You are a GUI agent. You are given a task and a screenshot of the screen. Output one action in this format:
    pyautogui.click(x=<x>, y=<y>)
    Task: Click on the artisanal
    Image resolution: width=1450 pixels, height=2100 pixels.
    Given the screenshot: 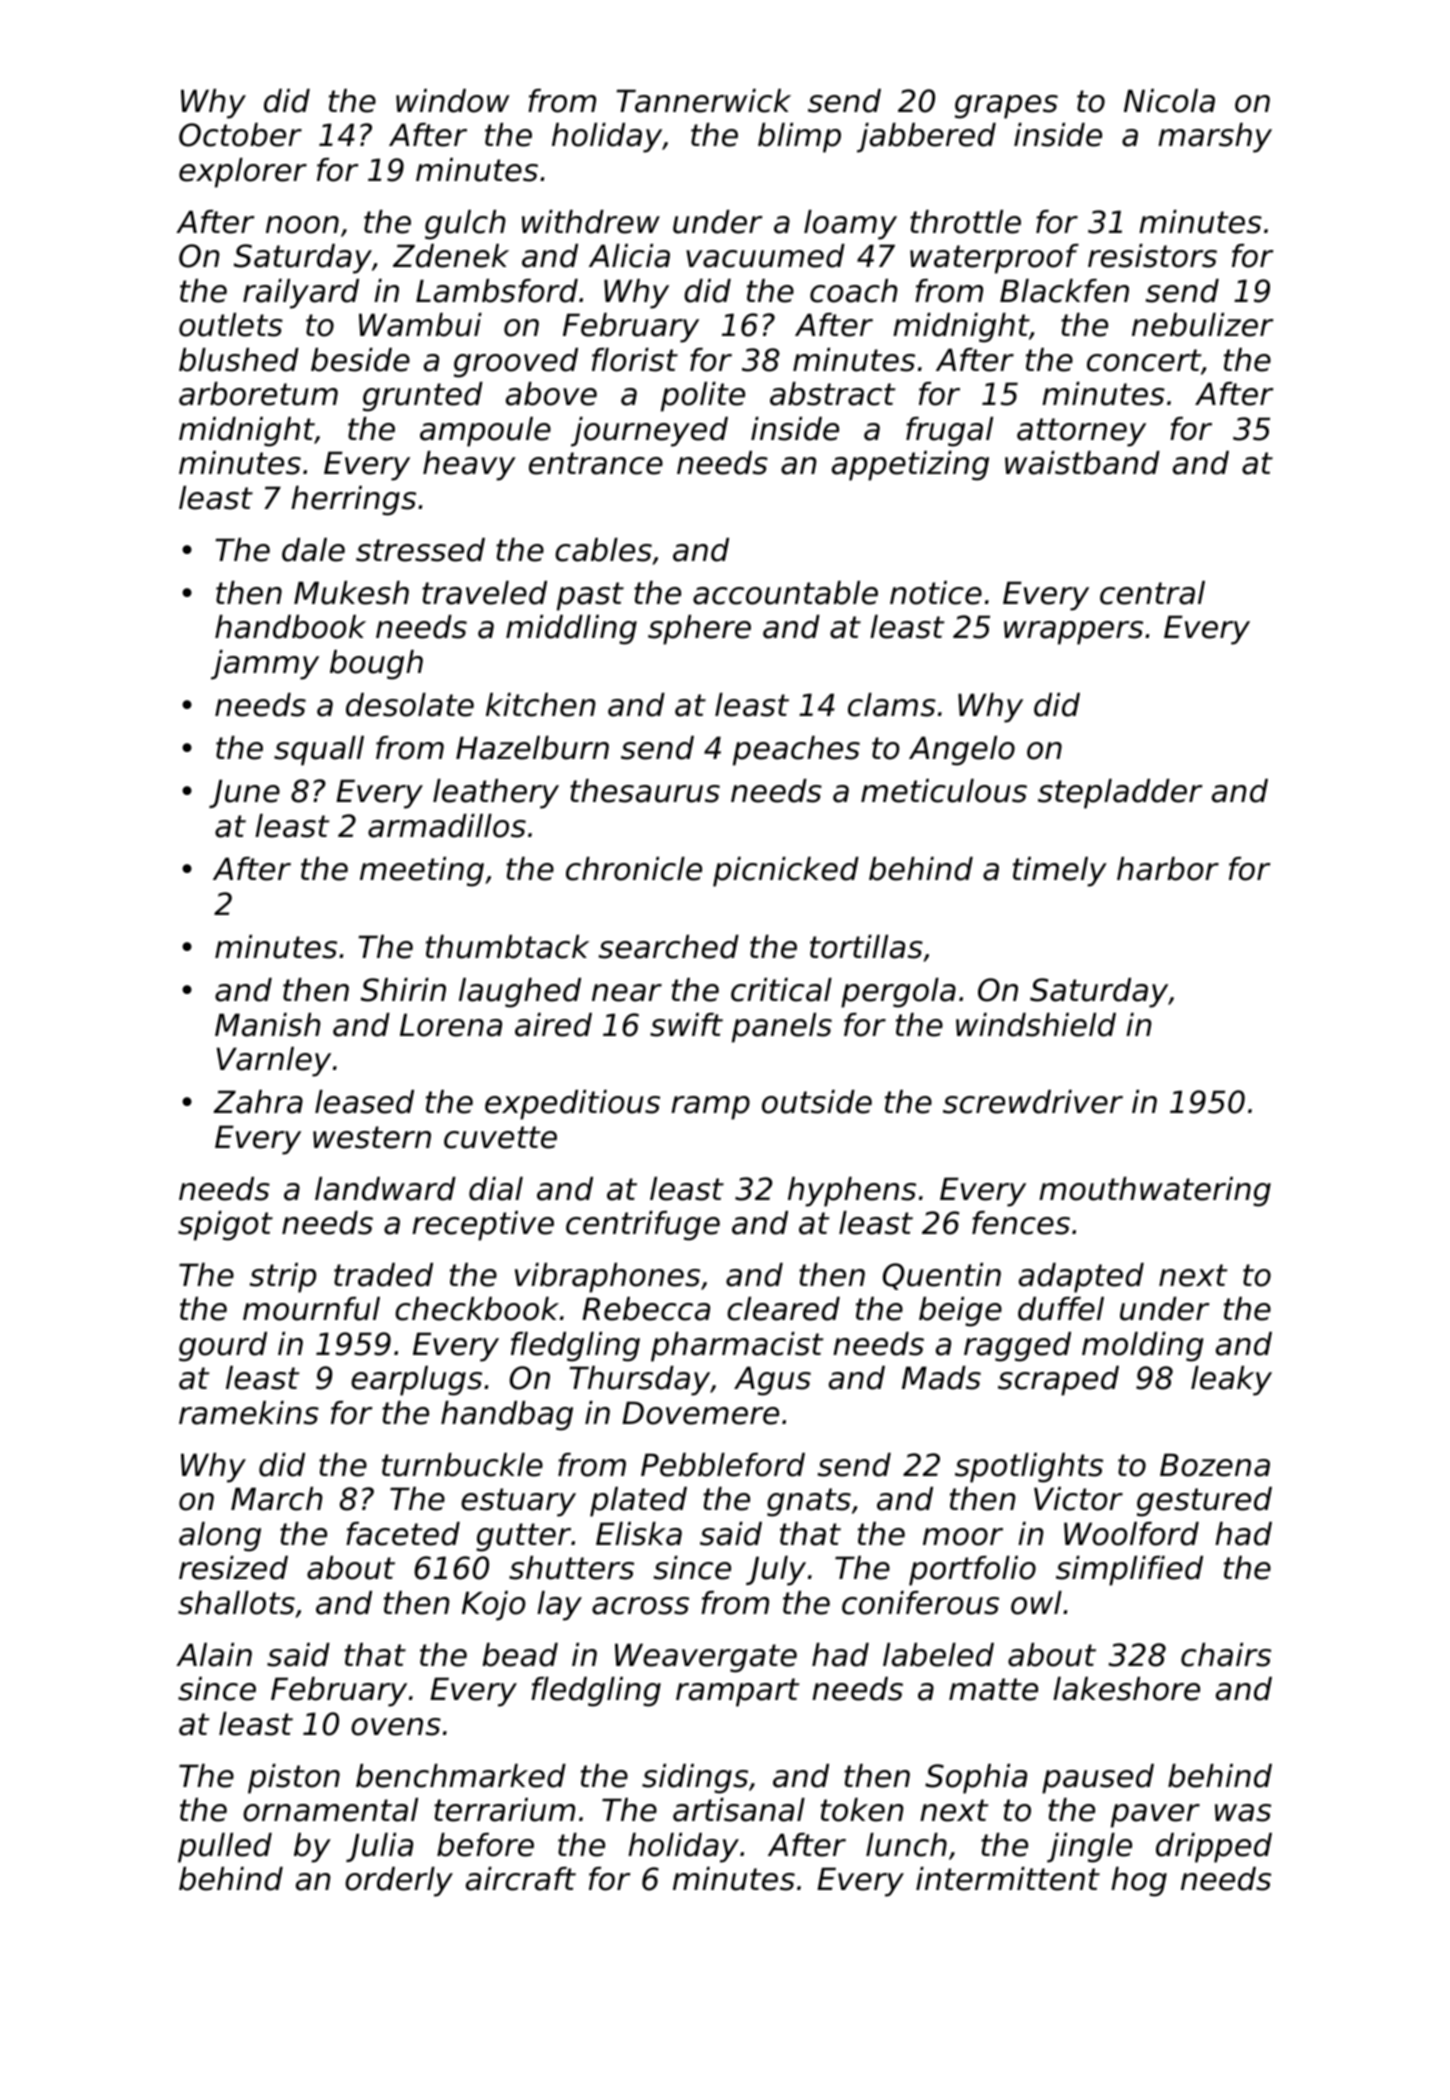 What is the action you would take?
    pyautogui.click(x=739, y=1810)
